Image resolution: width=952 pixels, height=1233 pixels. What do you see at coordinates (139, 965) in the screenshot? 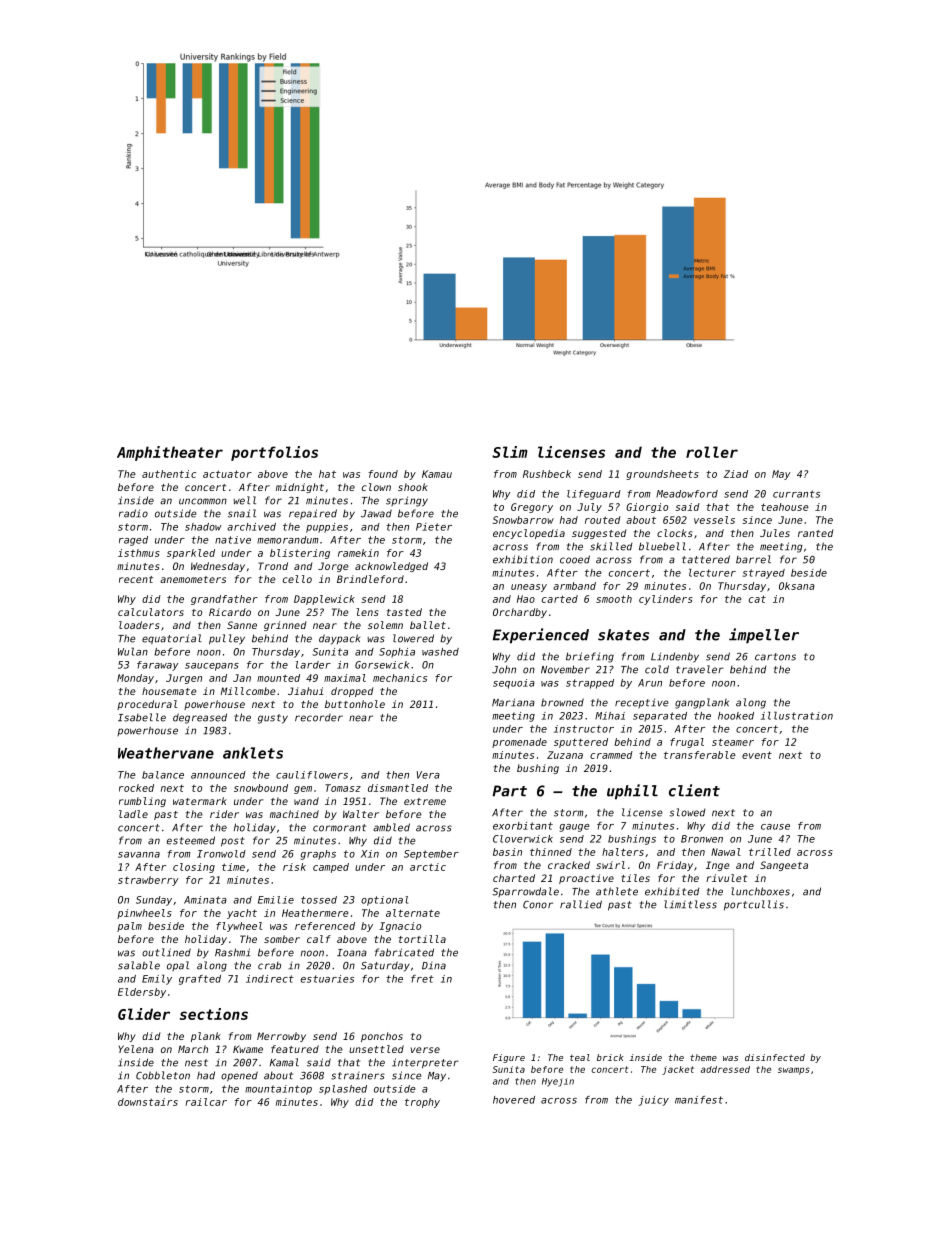
I see `salable` at bounding box center [139, 965].
